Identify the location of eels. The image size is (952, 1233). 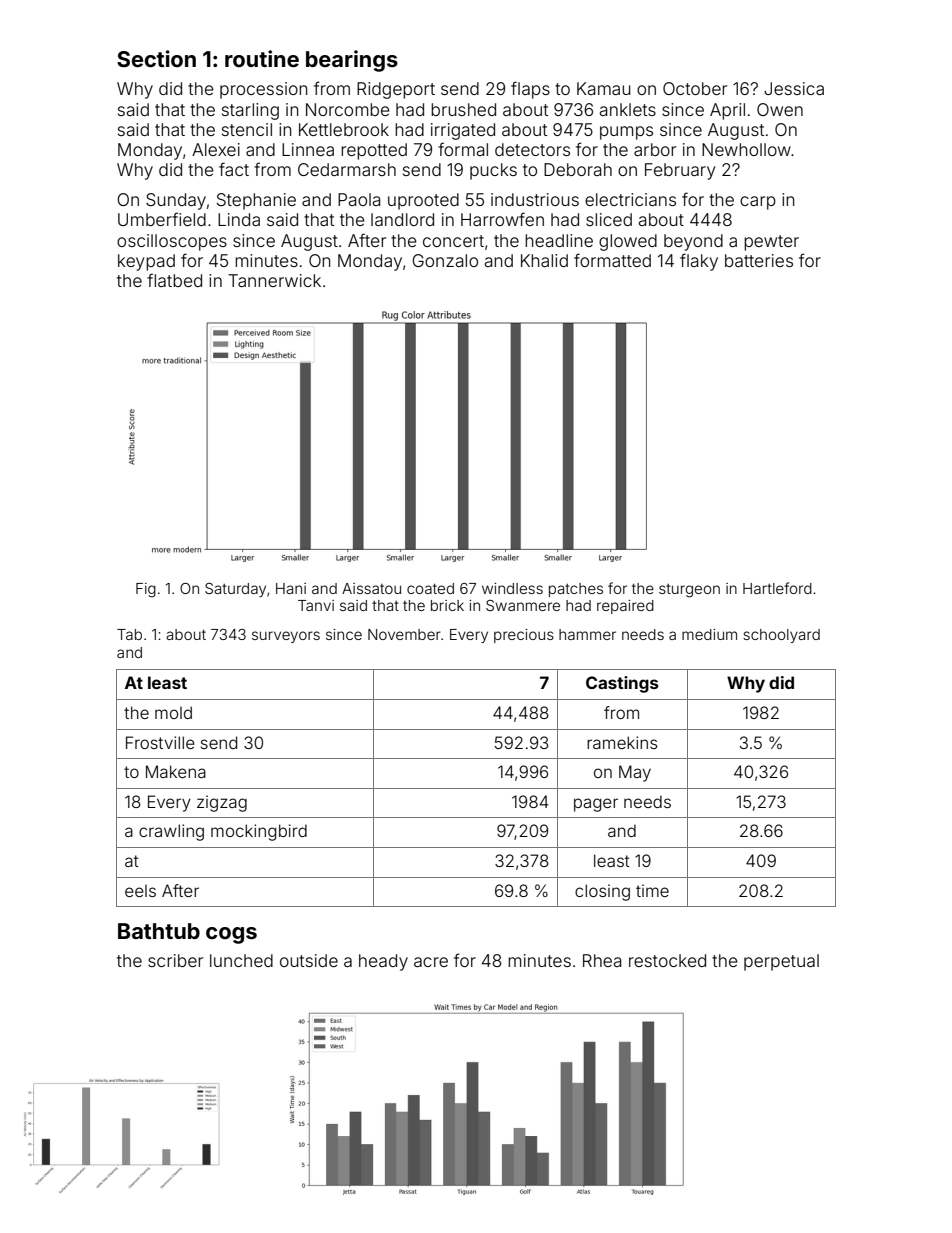
(140, 891).
